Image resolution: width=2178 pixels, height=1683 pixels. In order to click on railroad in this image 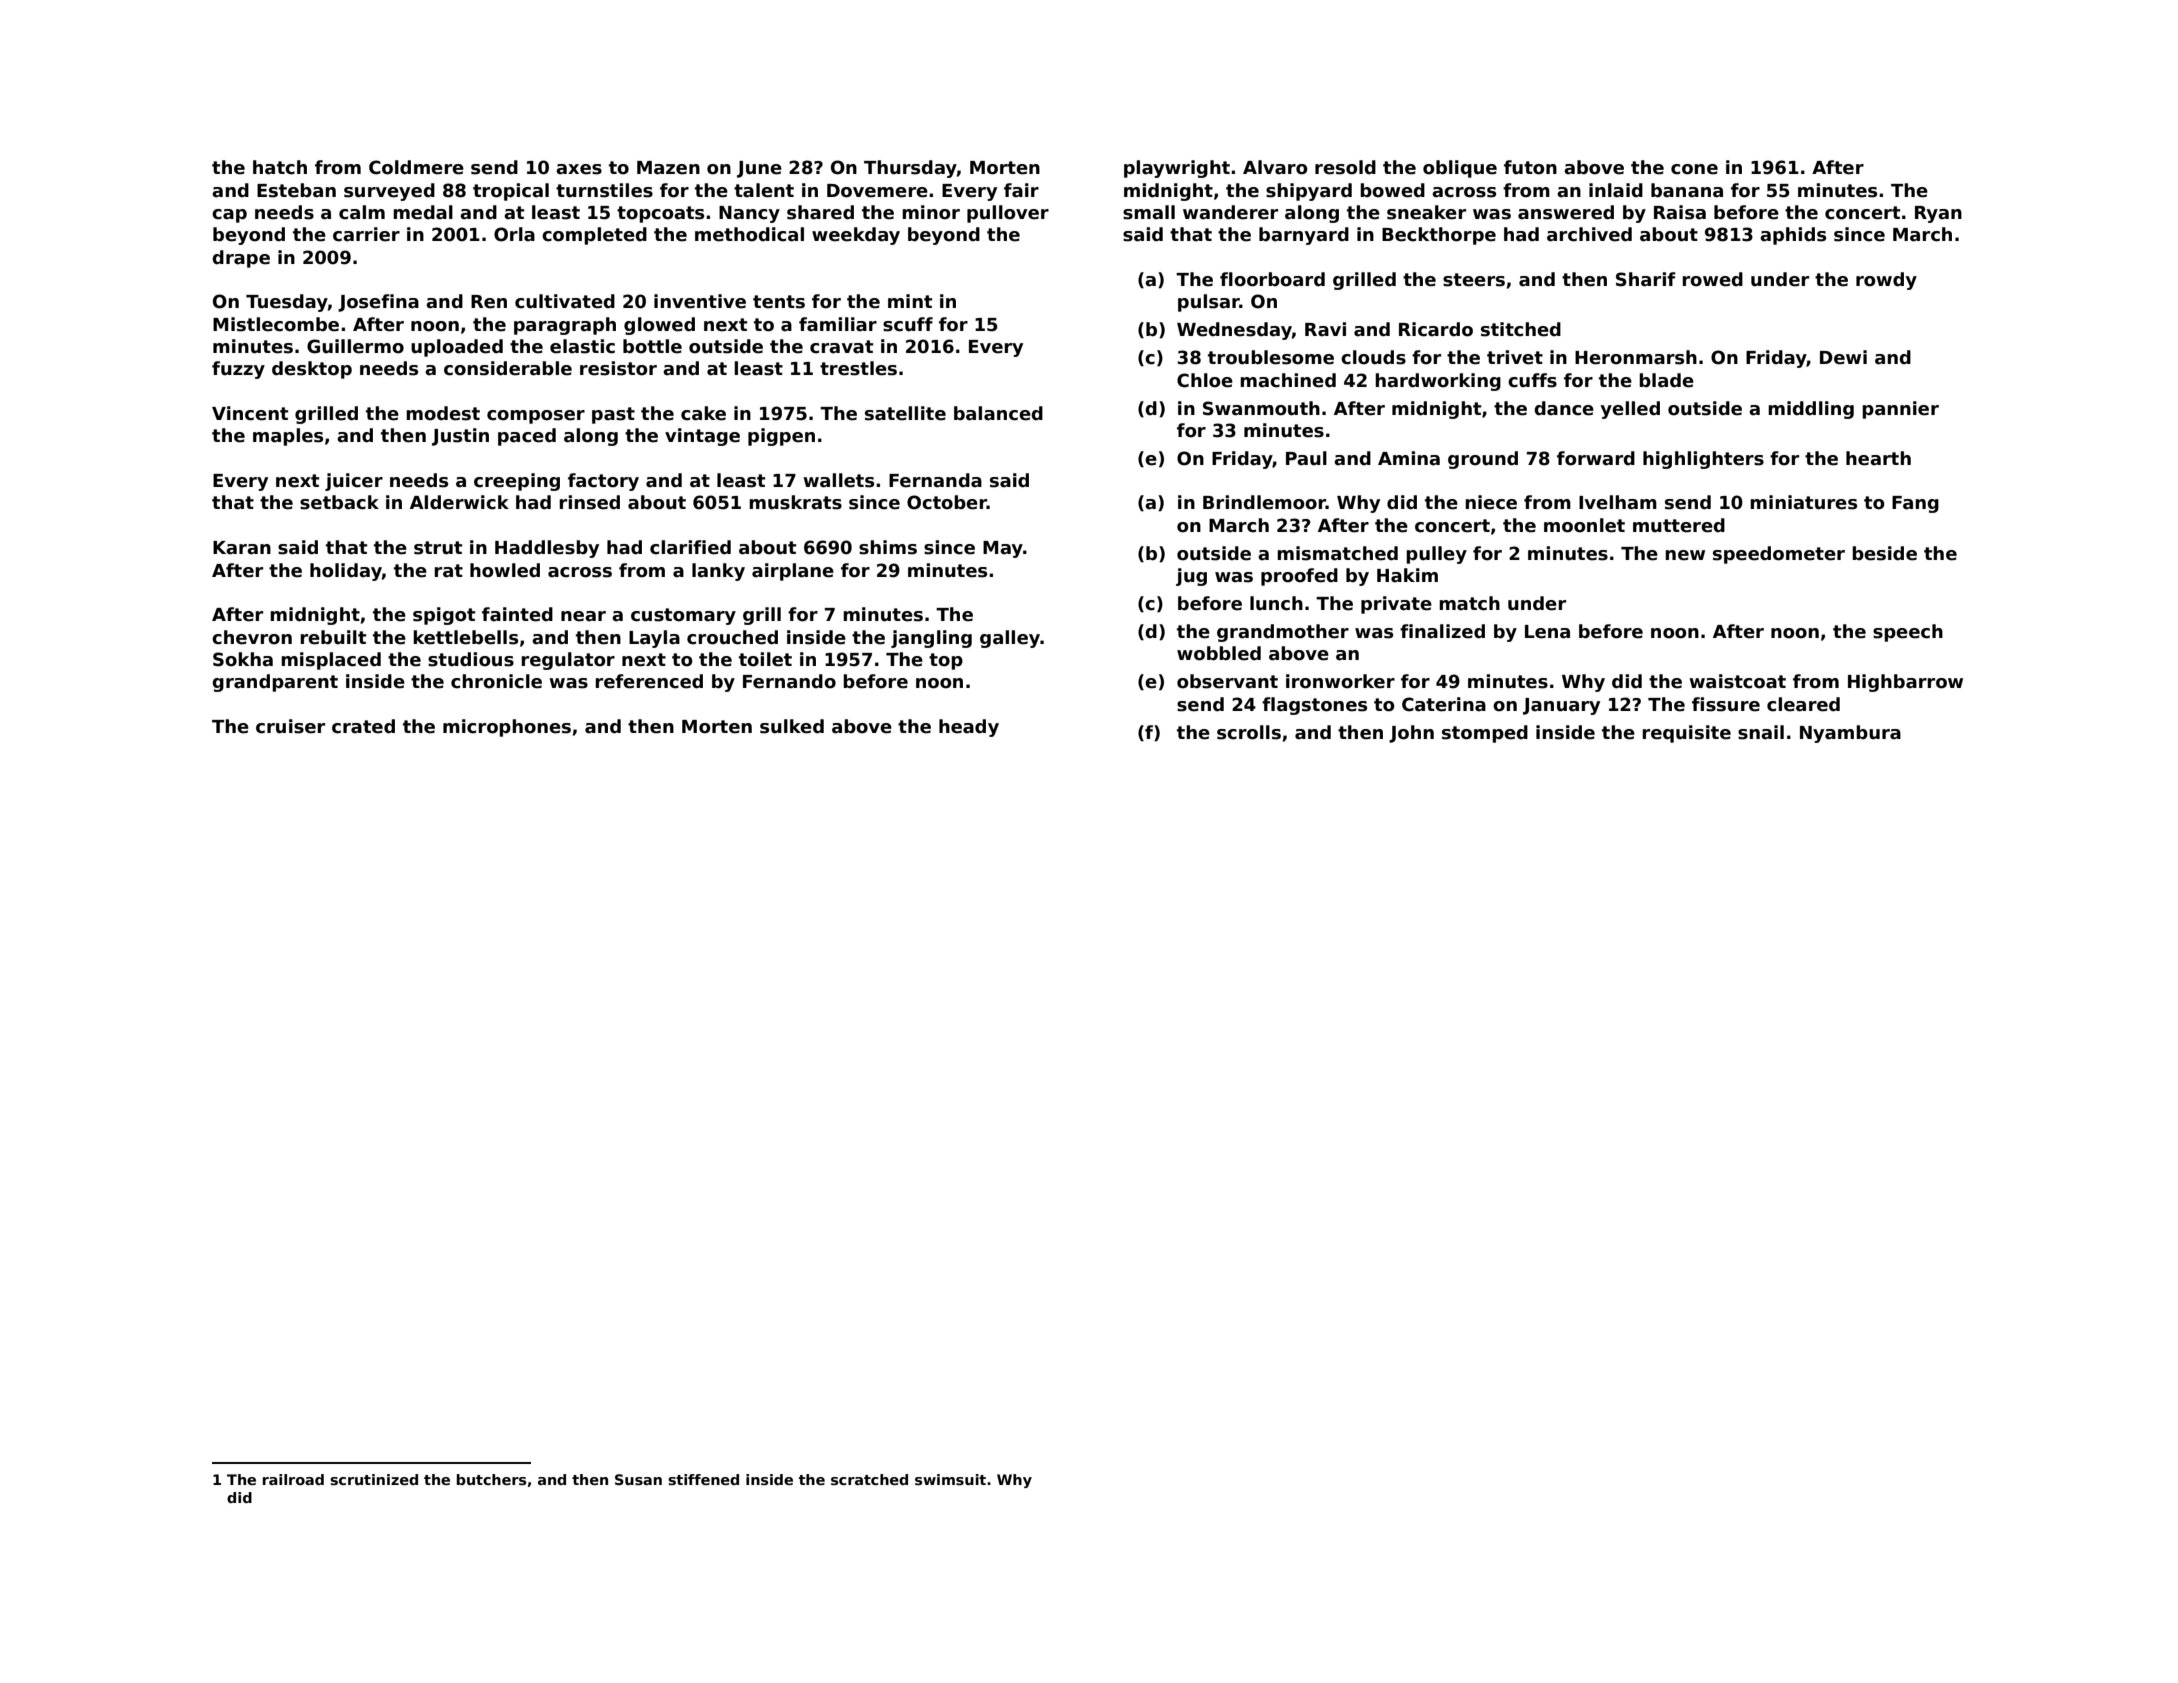, I will do `click(293, 1479)`.
